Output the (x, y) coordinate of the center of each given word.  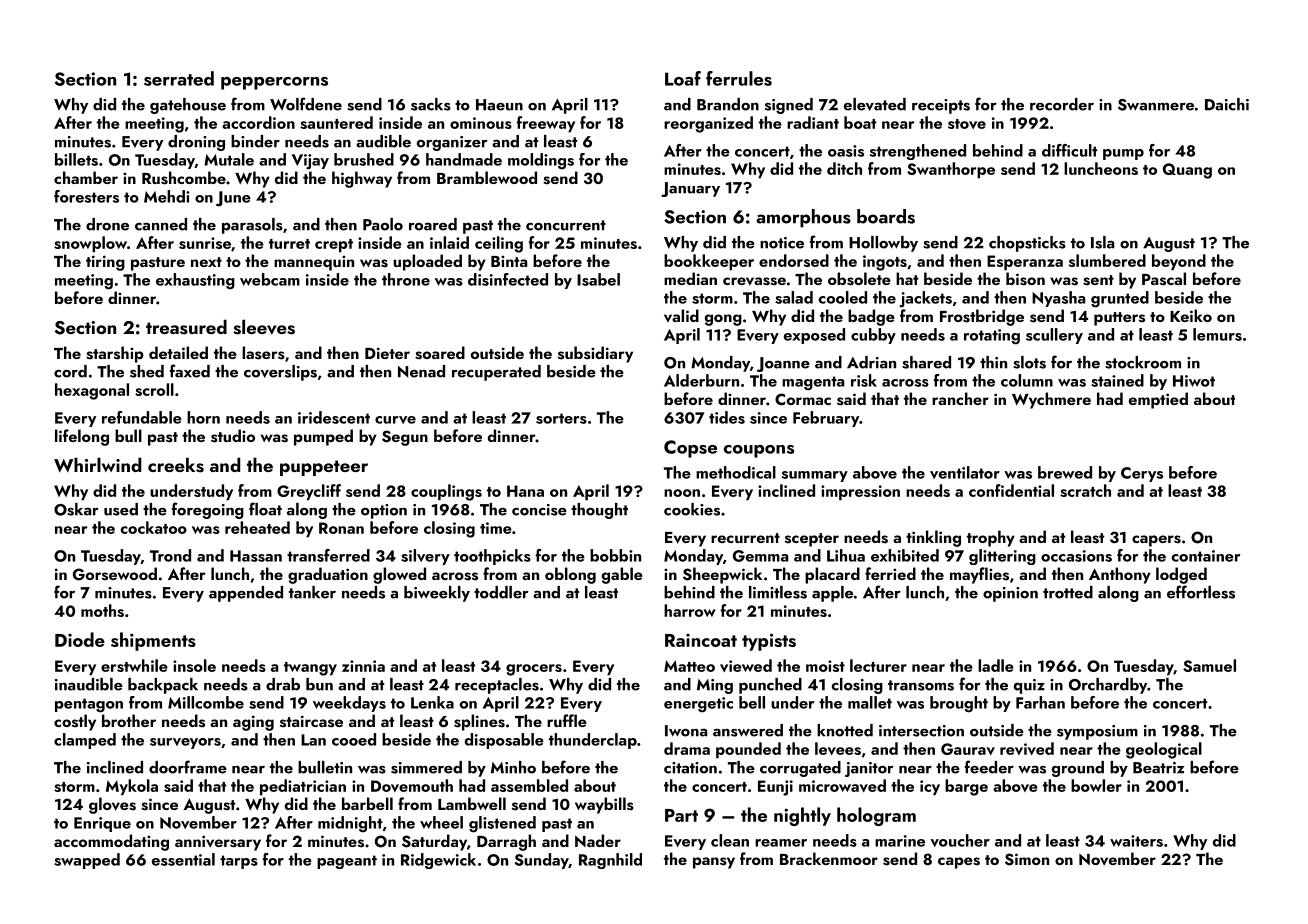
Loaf (683, 78)
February (826, 419)
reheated (257, 527)
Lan (313, 740)
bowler (1096, 785)
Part (681, 815)
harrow (690, 610)
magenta (813, 383)
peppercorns (274, 83)
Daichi (1227, 104)
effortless (1201, 592)
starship (115, 354)
